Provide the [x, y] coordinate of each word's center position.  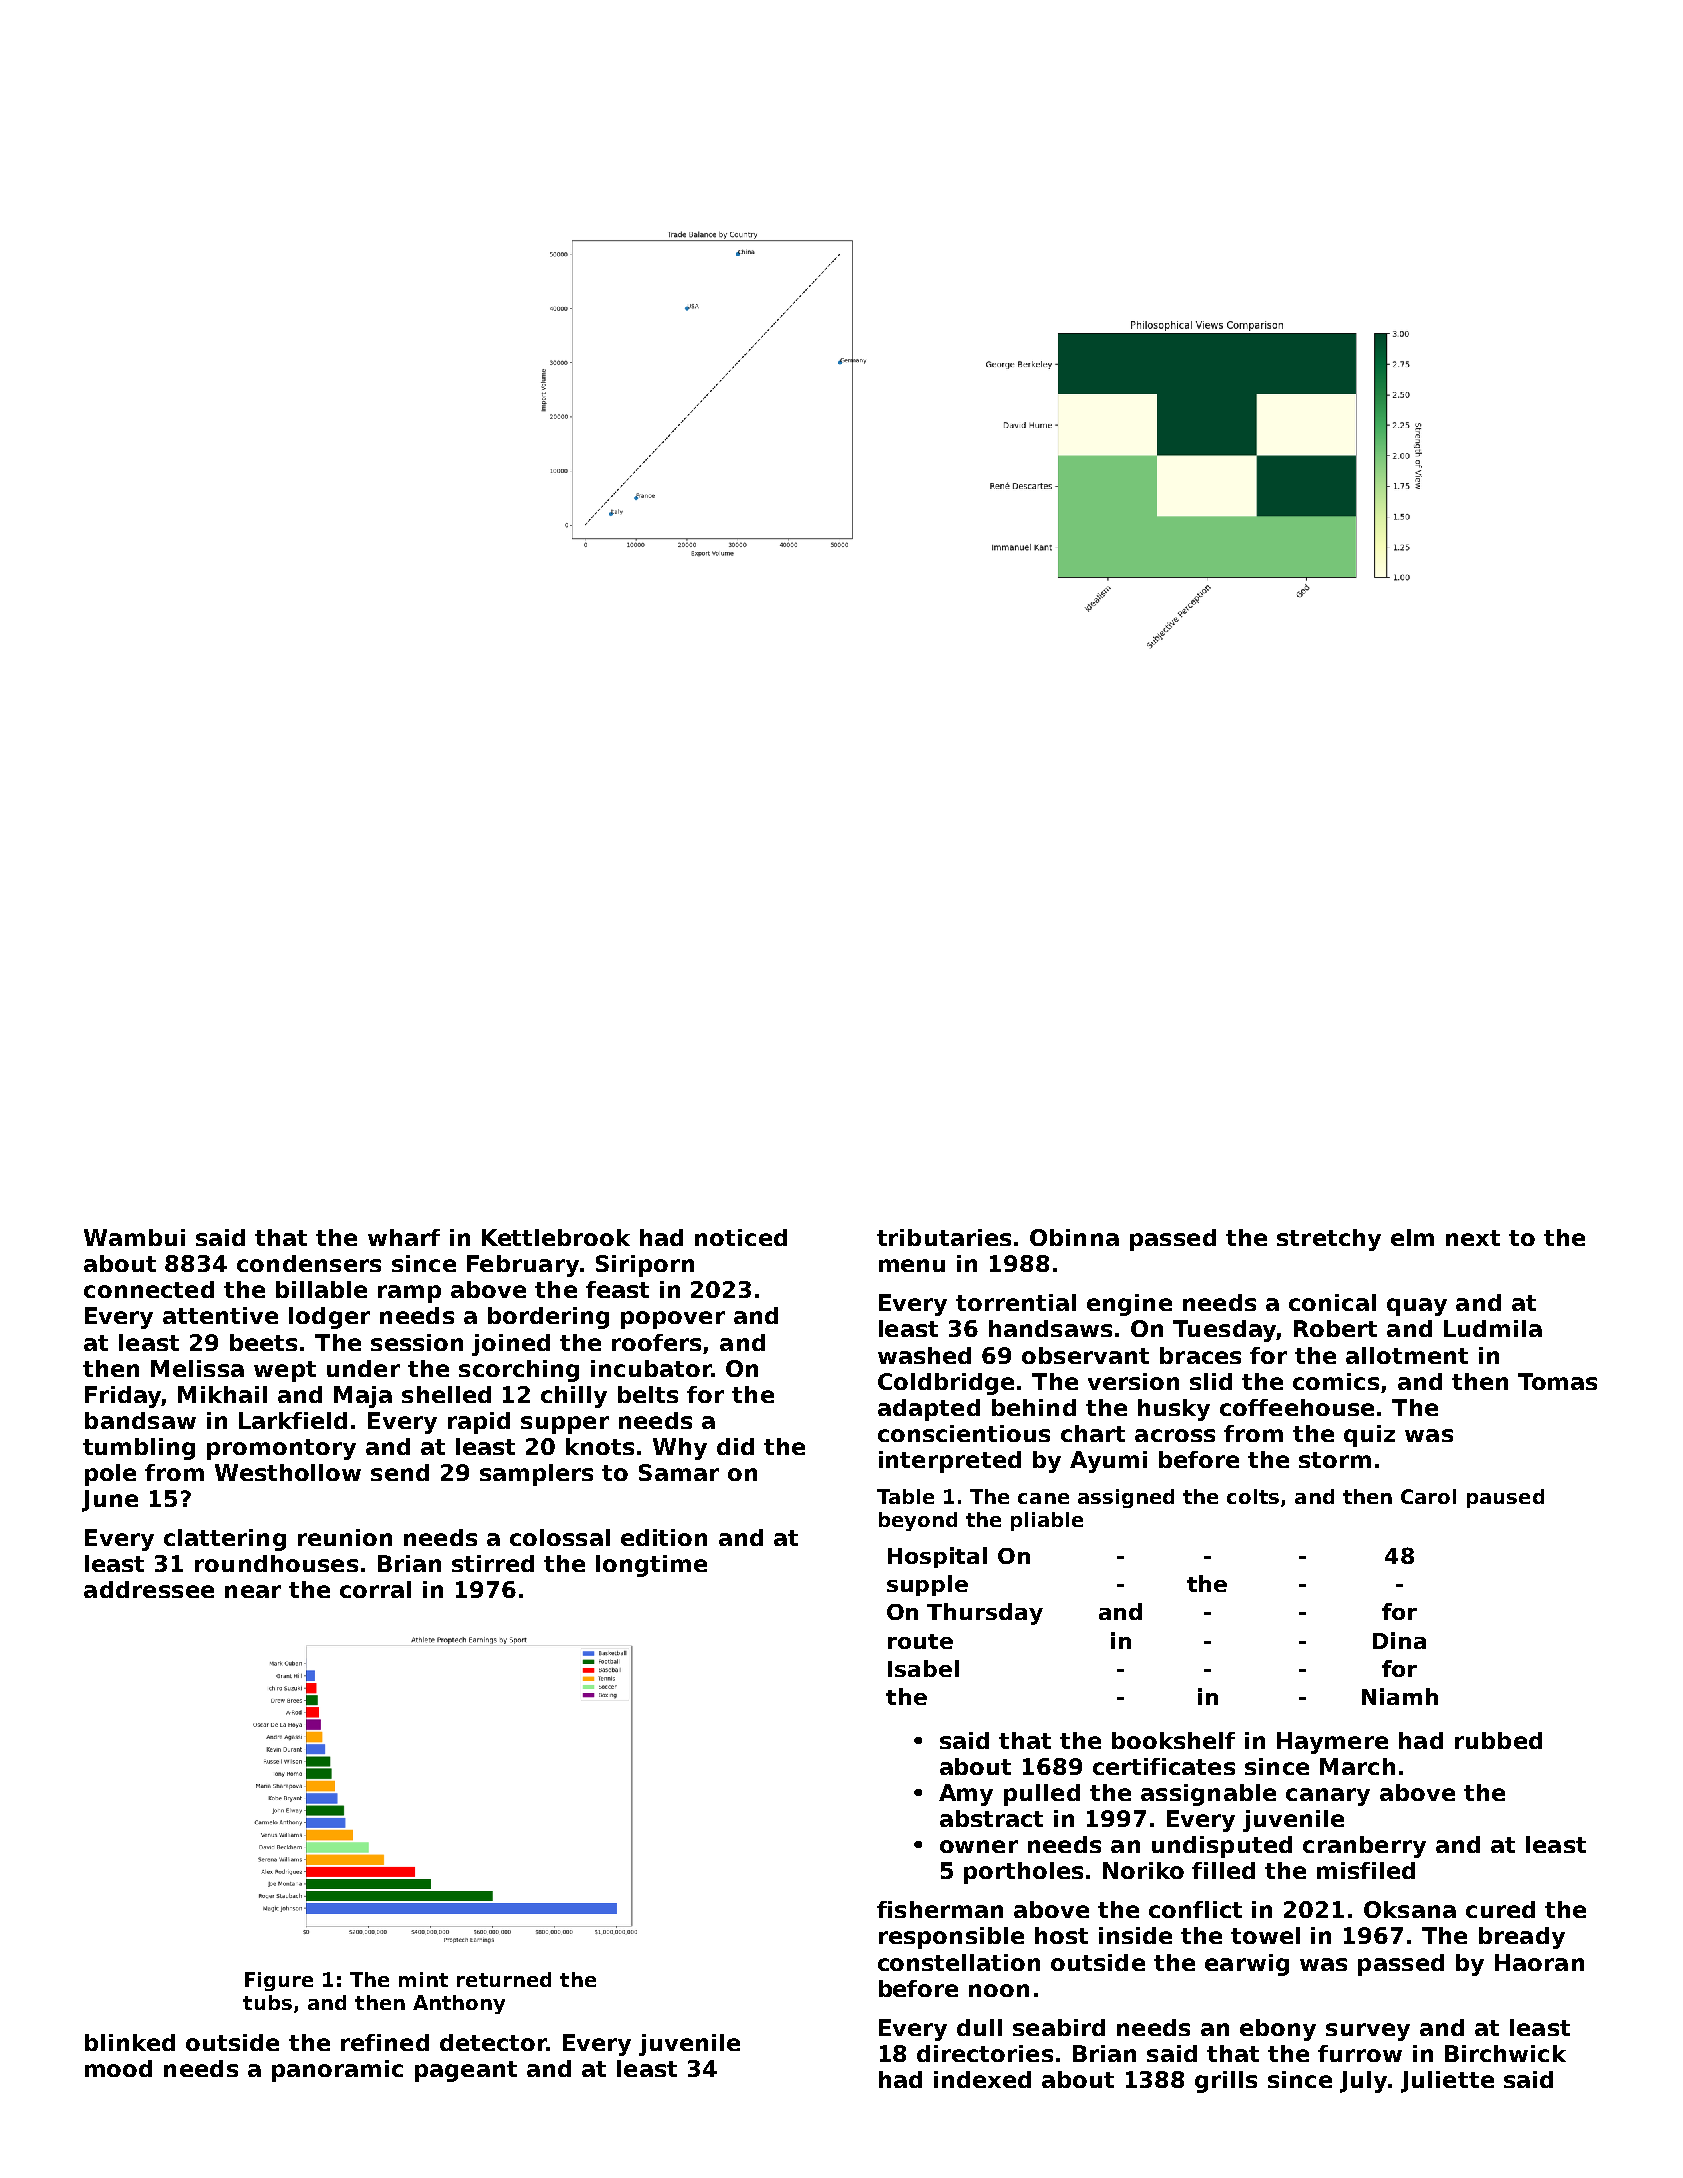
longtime [651, 1566]
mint [423, 1979]
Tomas [1557, 1381]
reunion [345, 1537]
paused [1505, 1498]
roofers [656, 1342]
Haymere [1332, 1743]
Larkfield [293, 1420]
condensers [309, 1263]
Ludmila [1493, 1328]
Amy [966, 1795]
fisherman [940, 1909]
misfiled [1366, 1870]
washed [924, 1355]
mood [118, 2068]
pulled [1042, 1795]
